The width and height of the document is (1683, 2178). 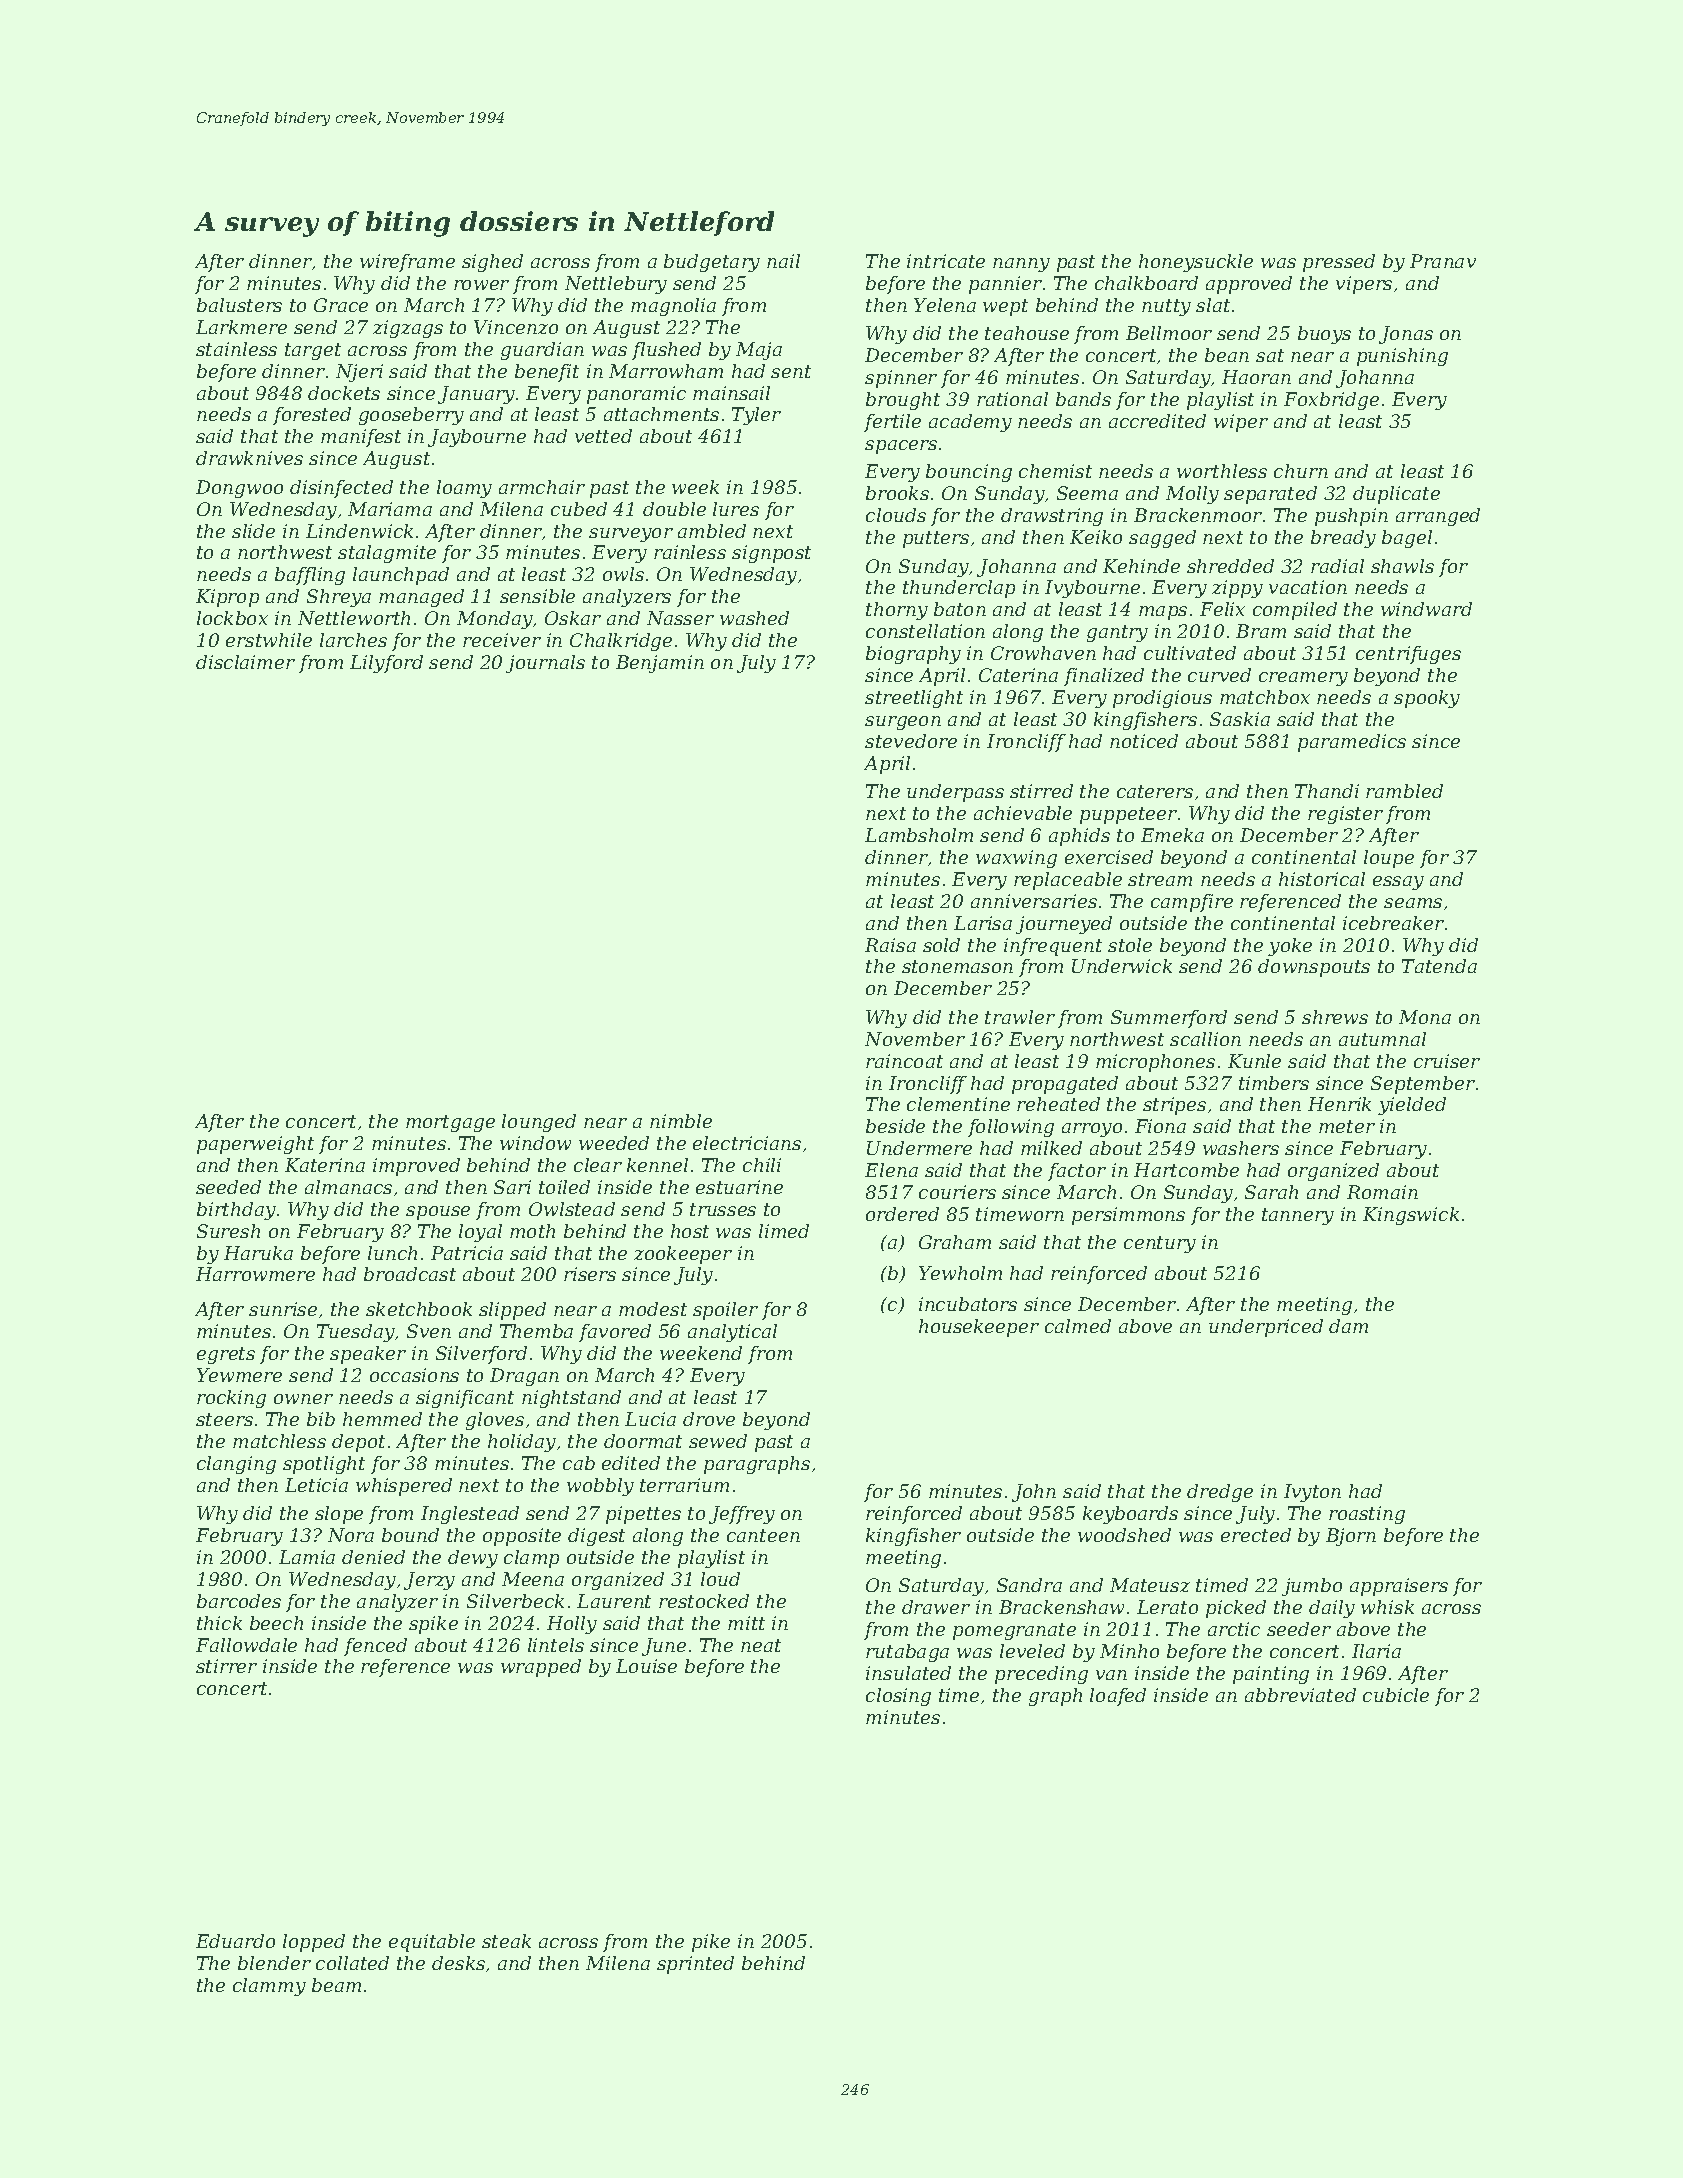 What do you see at coordinates (239, 305) in the document?
I see `balusters` at bounding box center [239, 305].
